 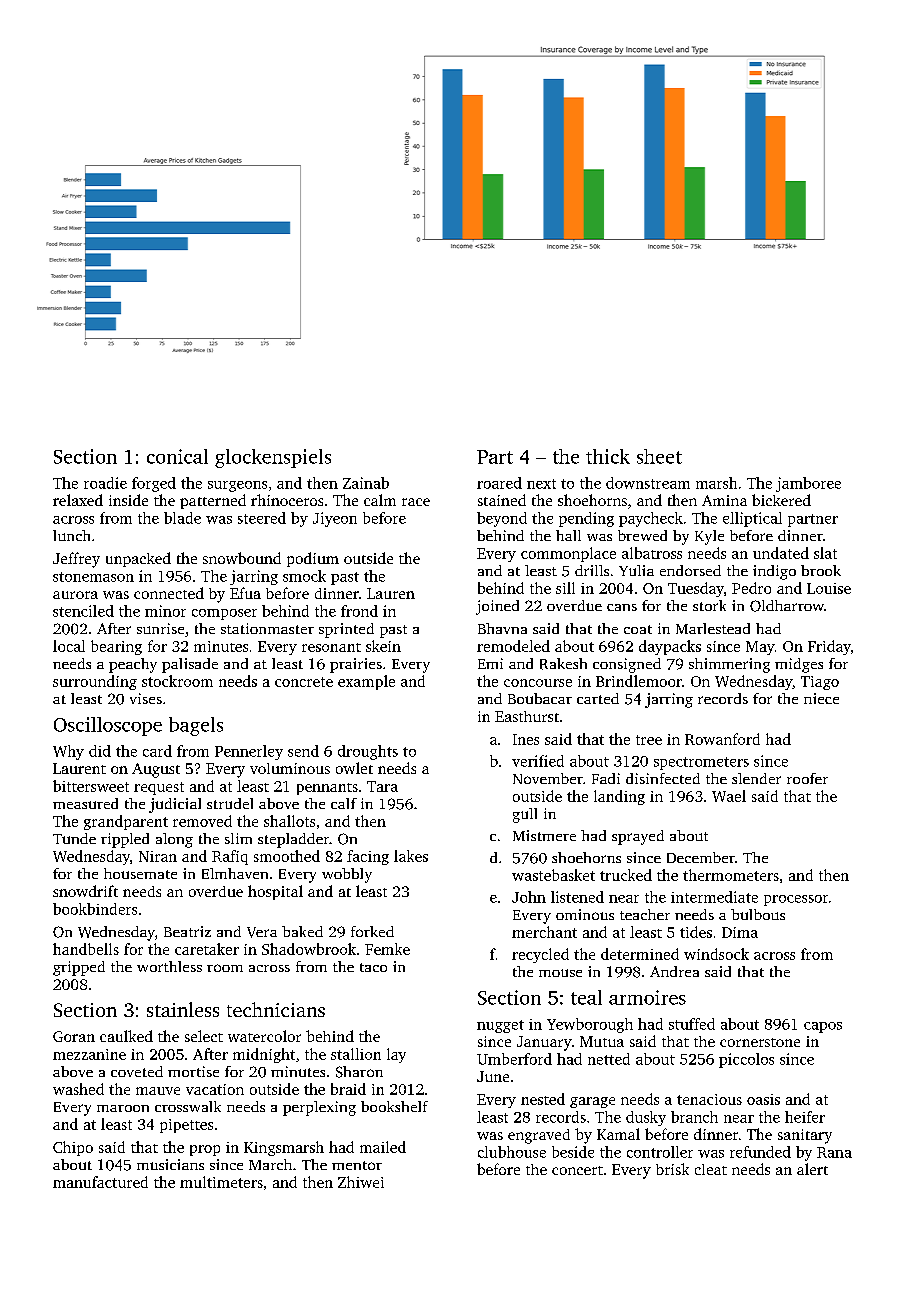 I want to click on Zhiwei, so click(x=361, y=1182).
